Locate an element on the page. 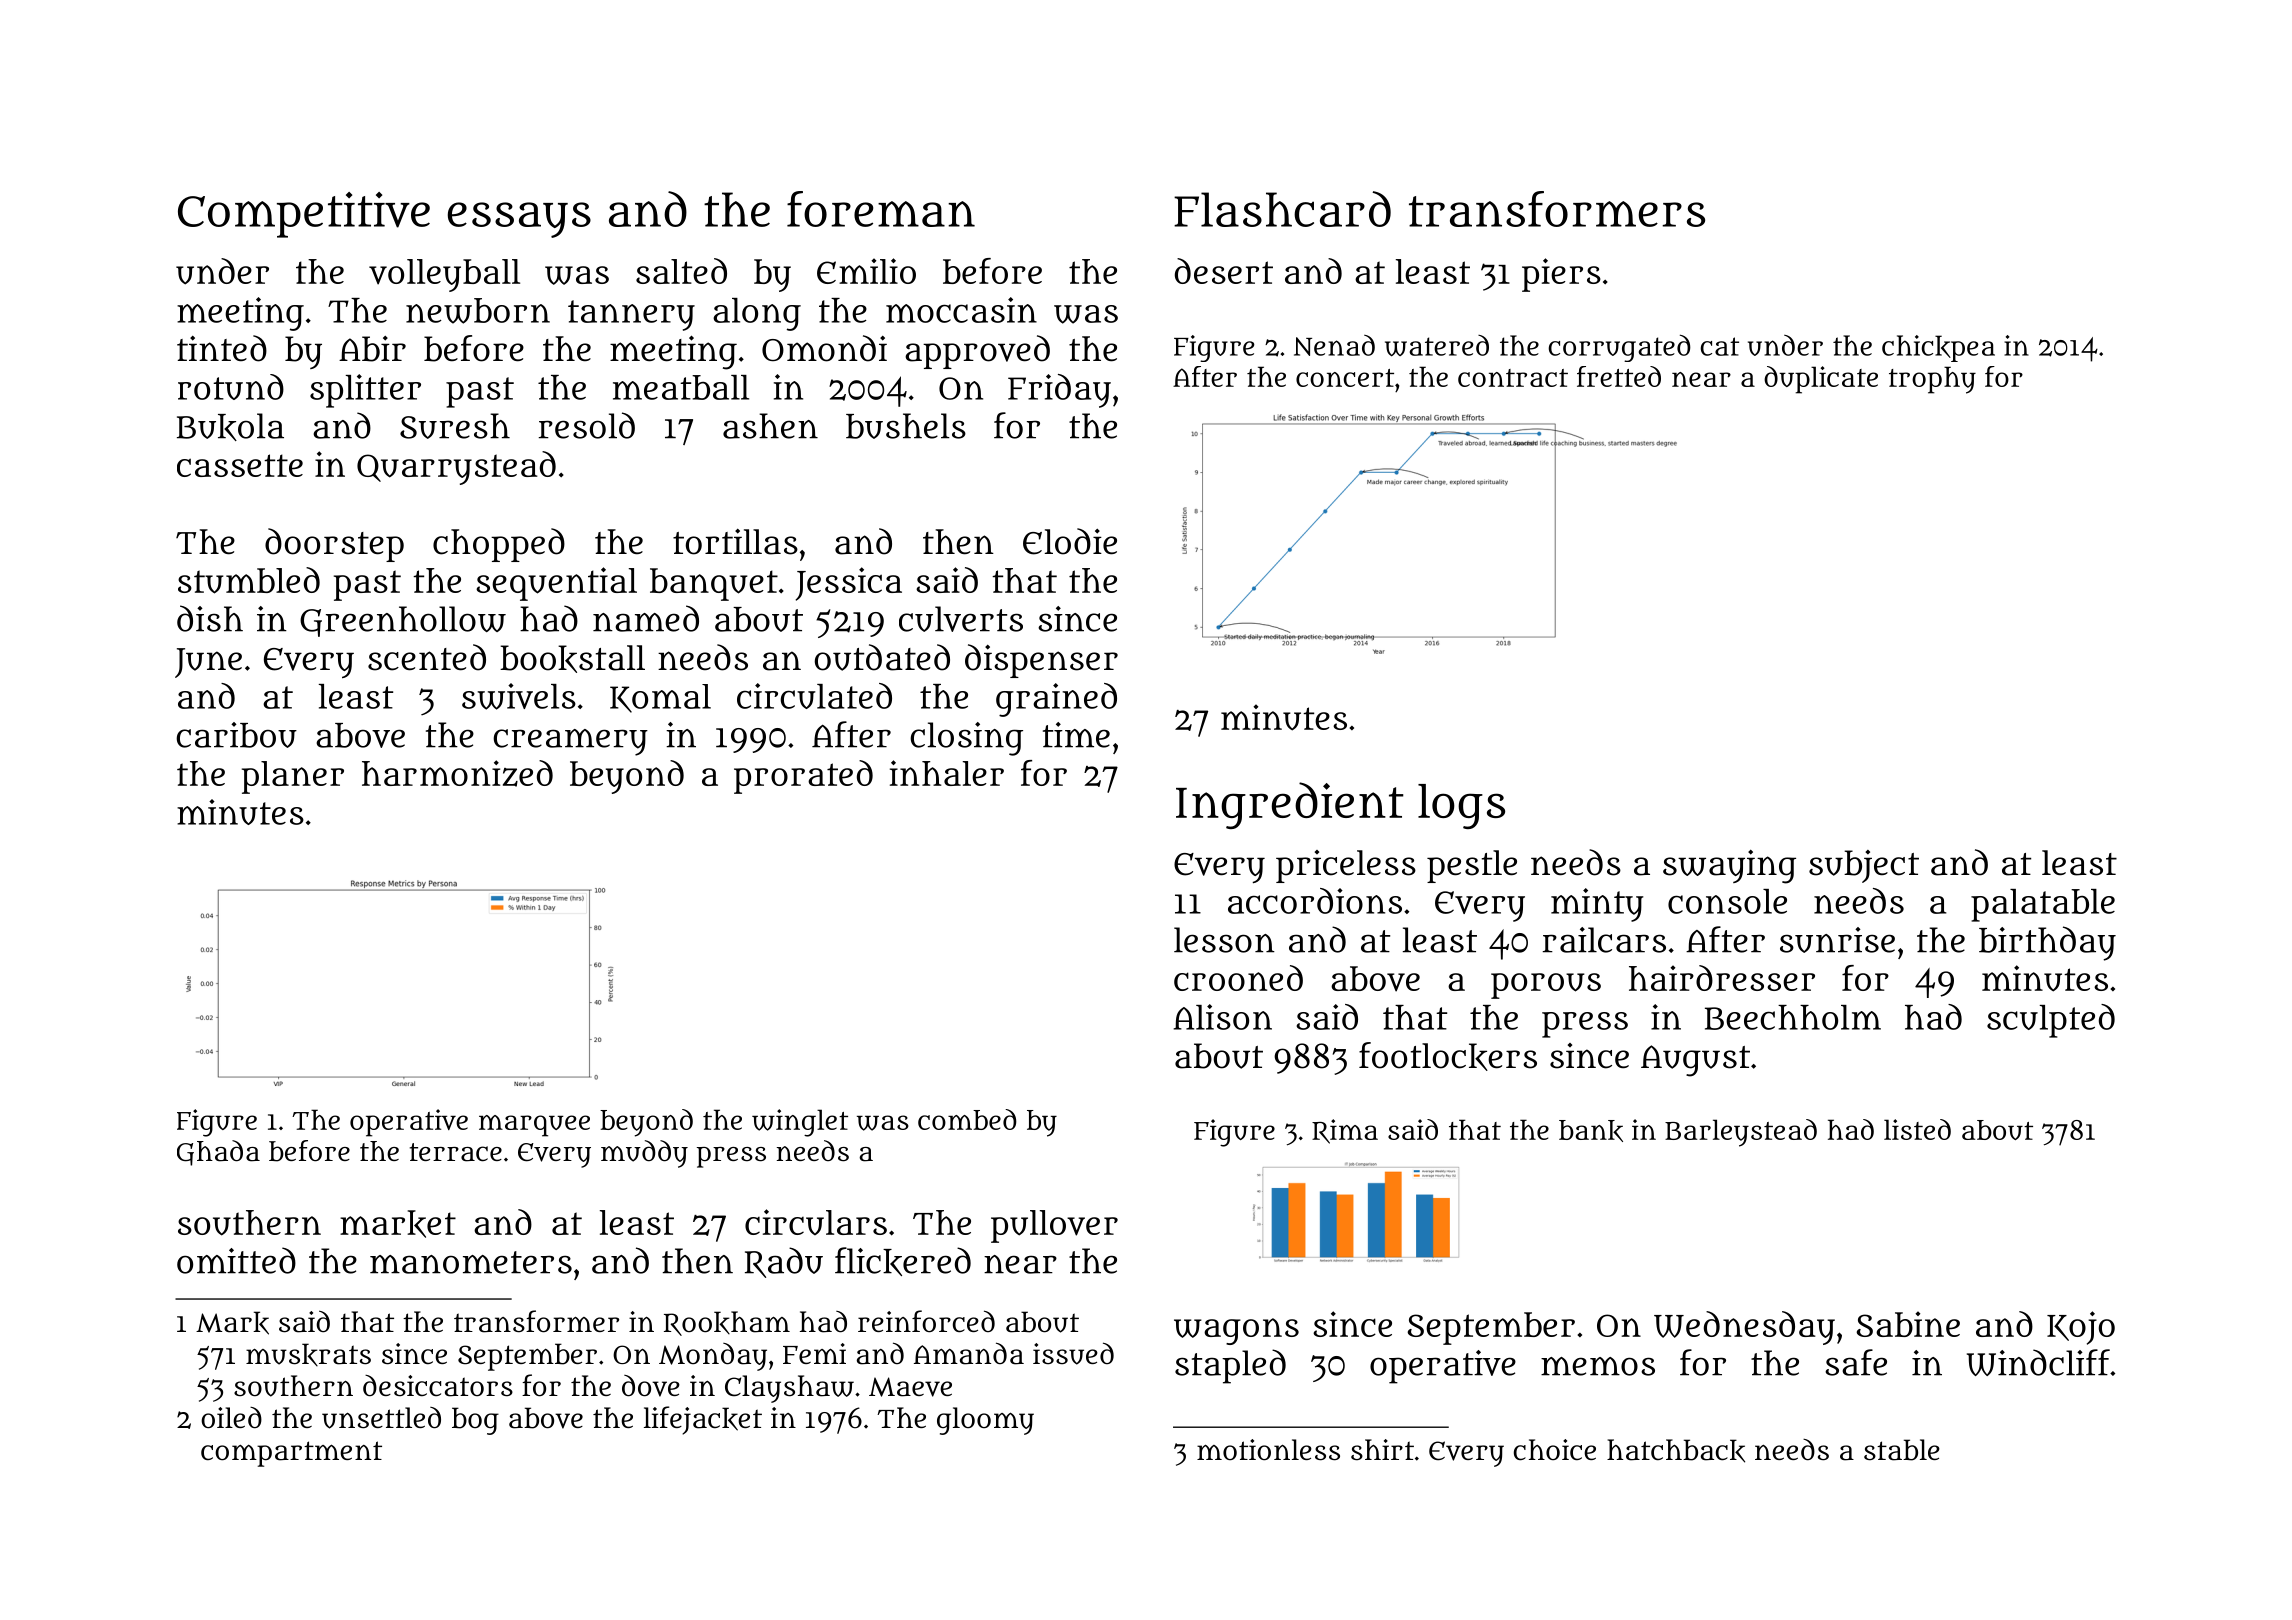 The image size is (2292, 1620). safe is located at coordinates (1856, 1362).
